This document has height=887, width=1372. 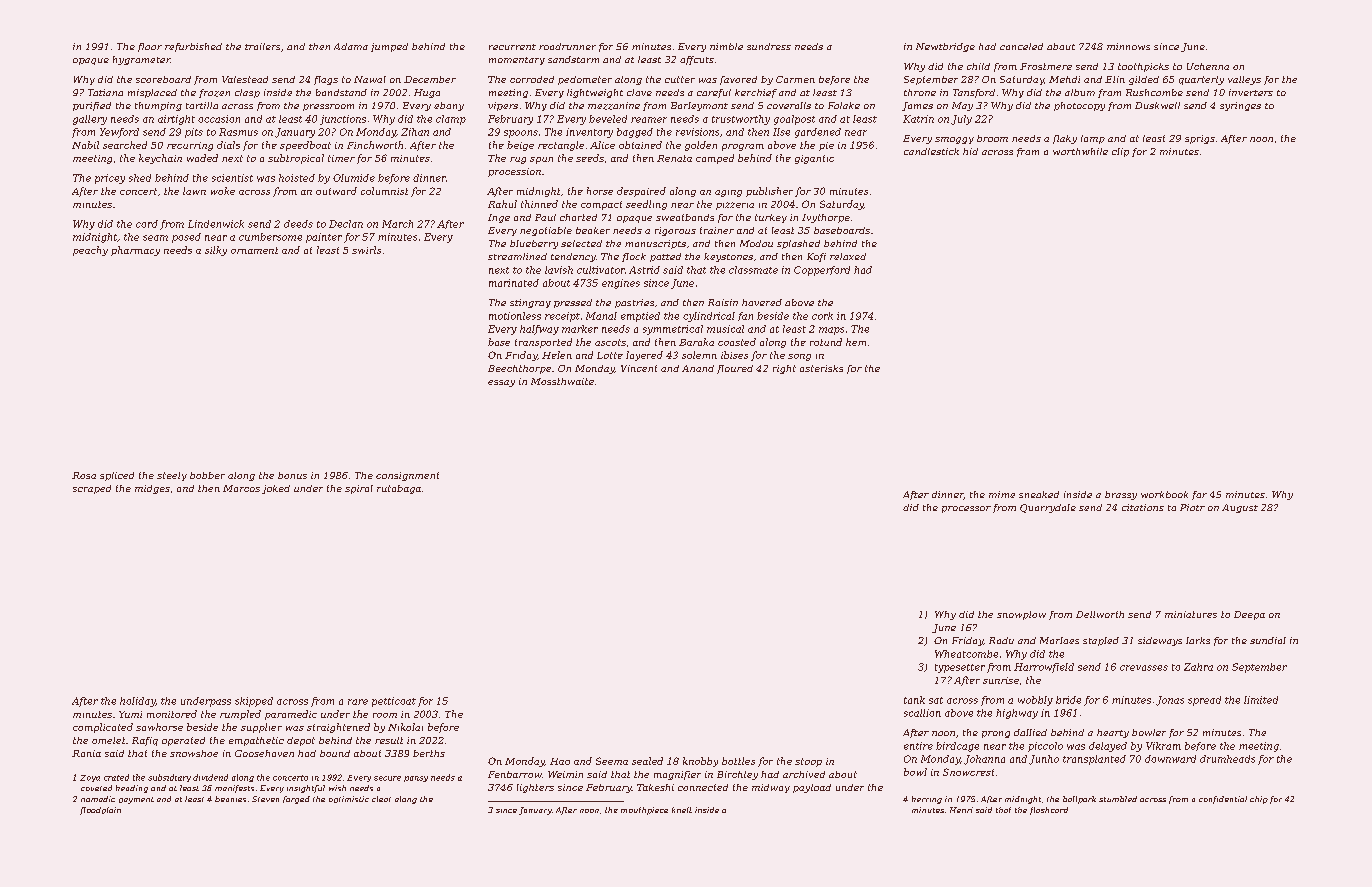 I want to click on cord, so click(x=147, y=224).
